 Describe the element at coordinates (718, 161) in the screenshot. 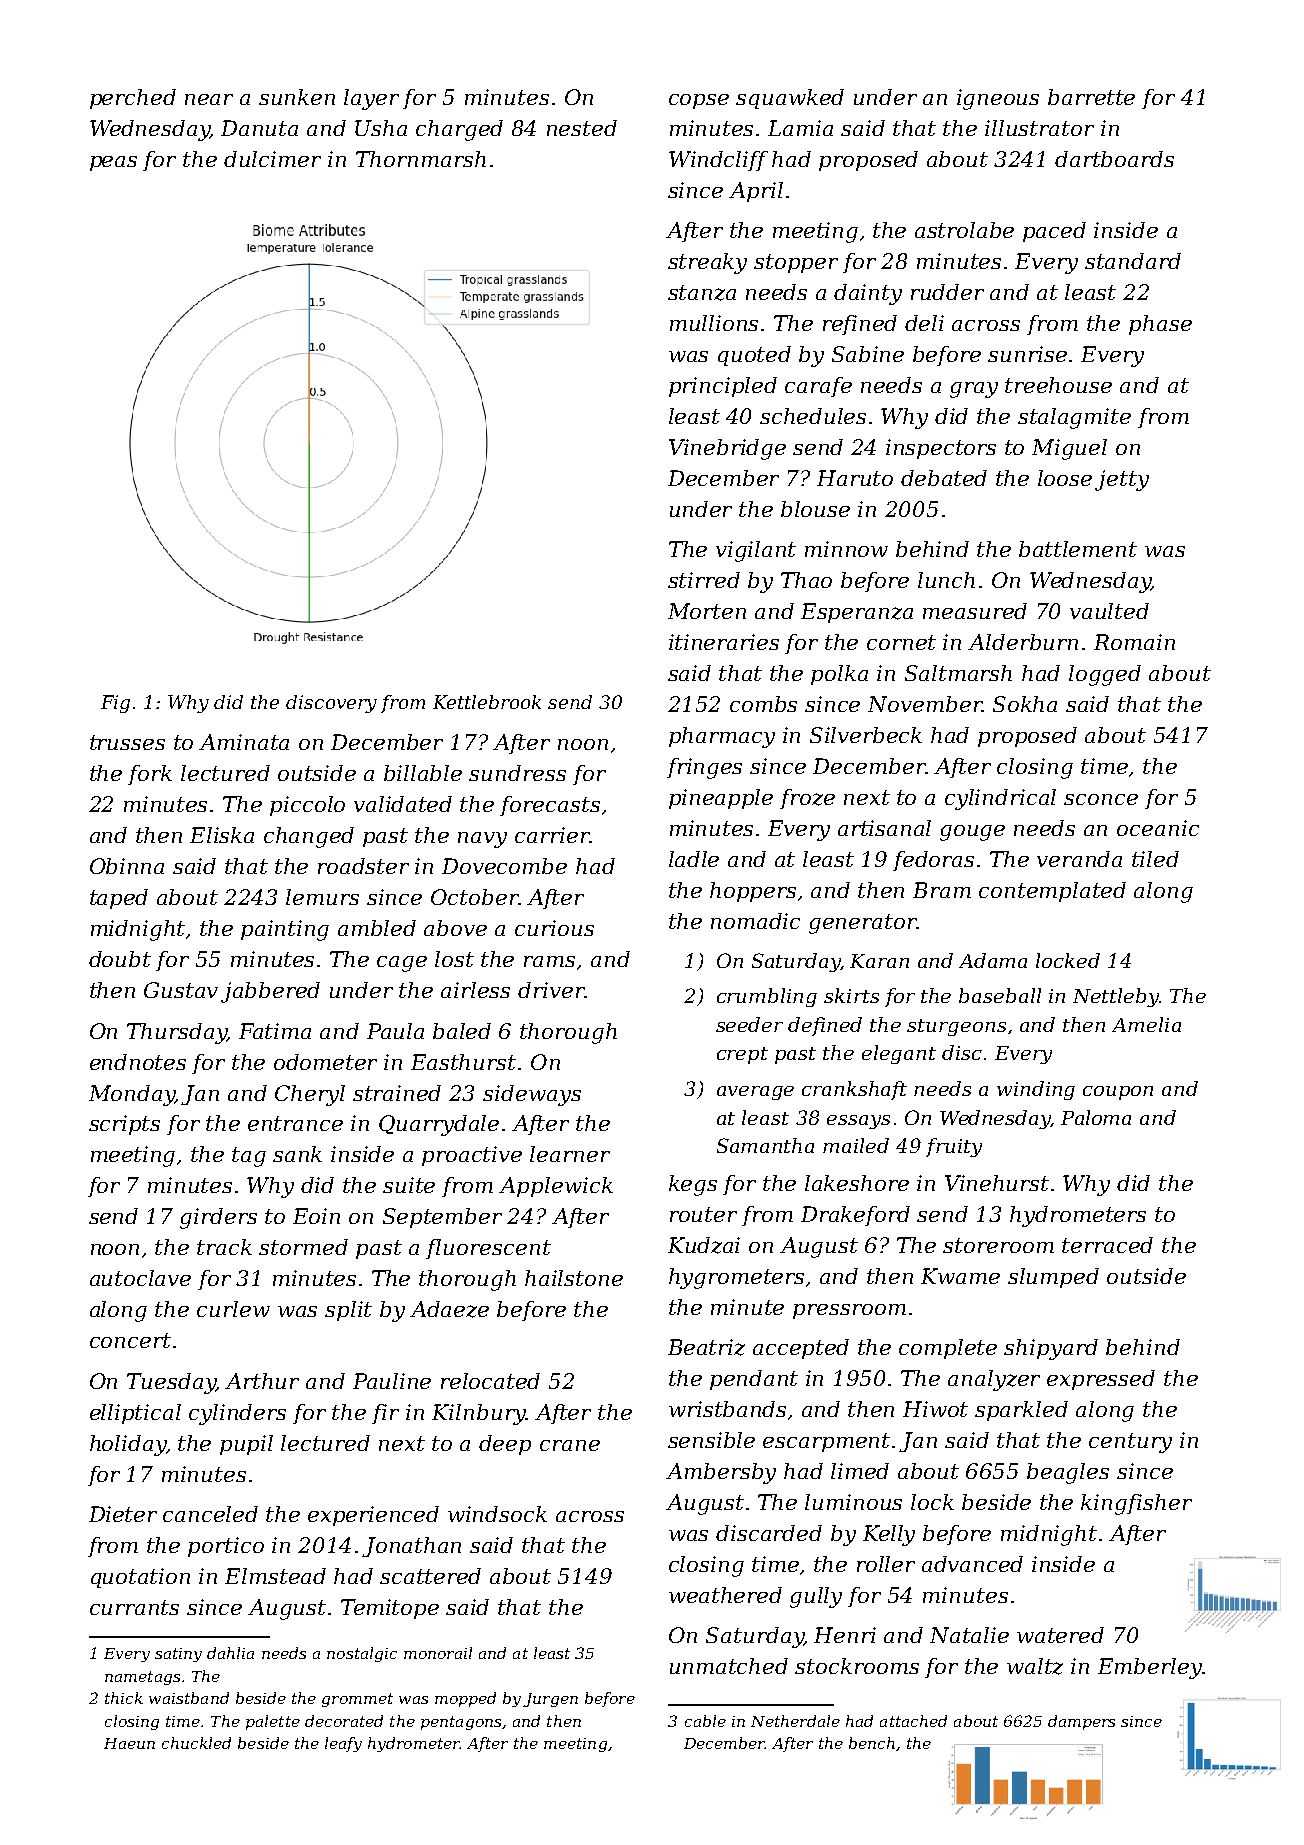

I see `Windcliff` at that location.
